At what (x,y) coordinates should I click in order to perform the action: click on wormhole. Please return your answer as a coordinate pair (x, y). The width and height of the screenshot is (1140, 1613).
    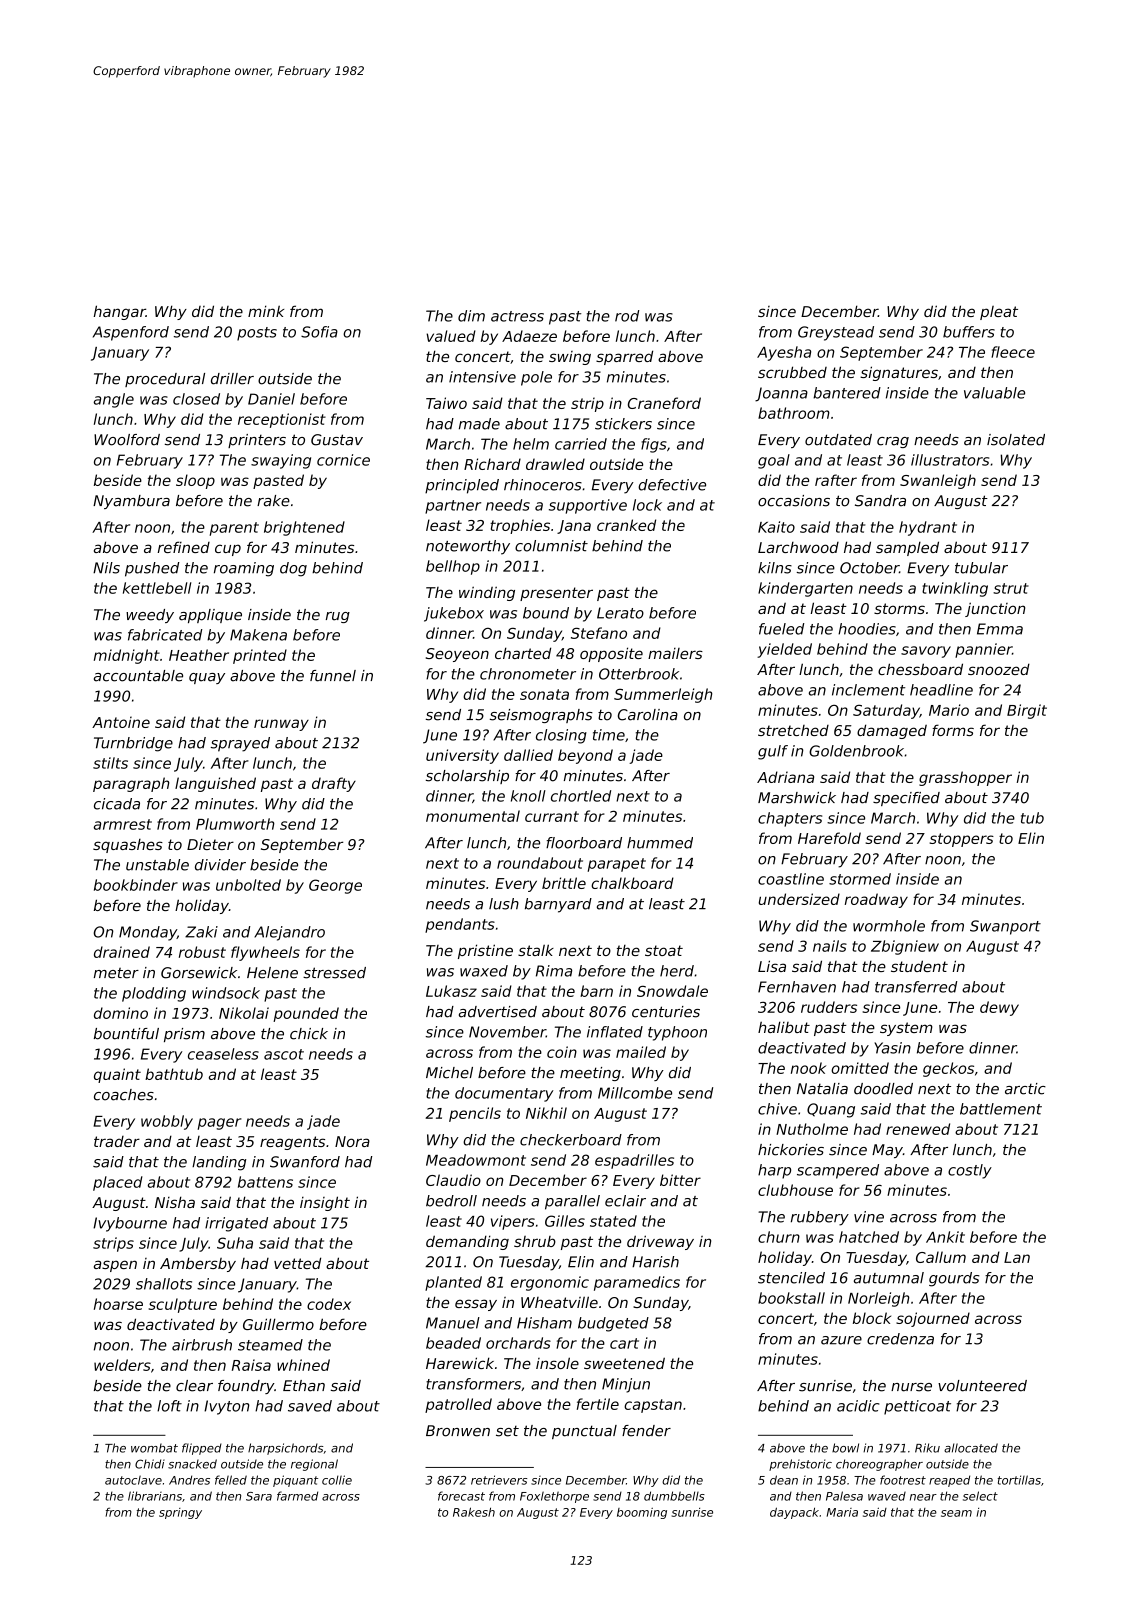
    Looking at the image, I should click on (889, 926).
